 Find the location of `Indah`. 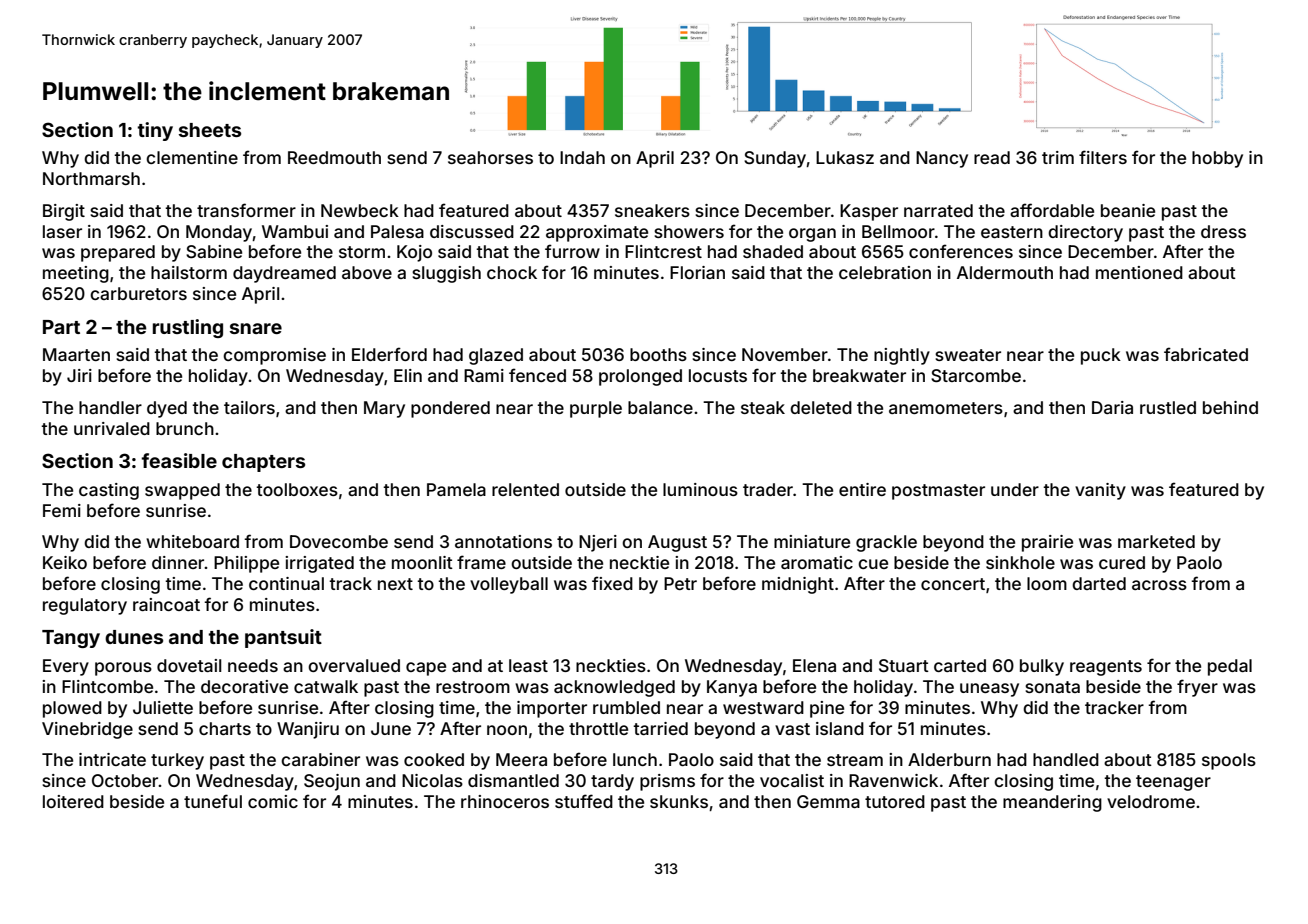

Indah is located at coordinates (582, 157).
